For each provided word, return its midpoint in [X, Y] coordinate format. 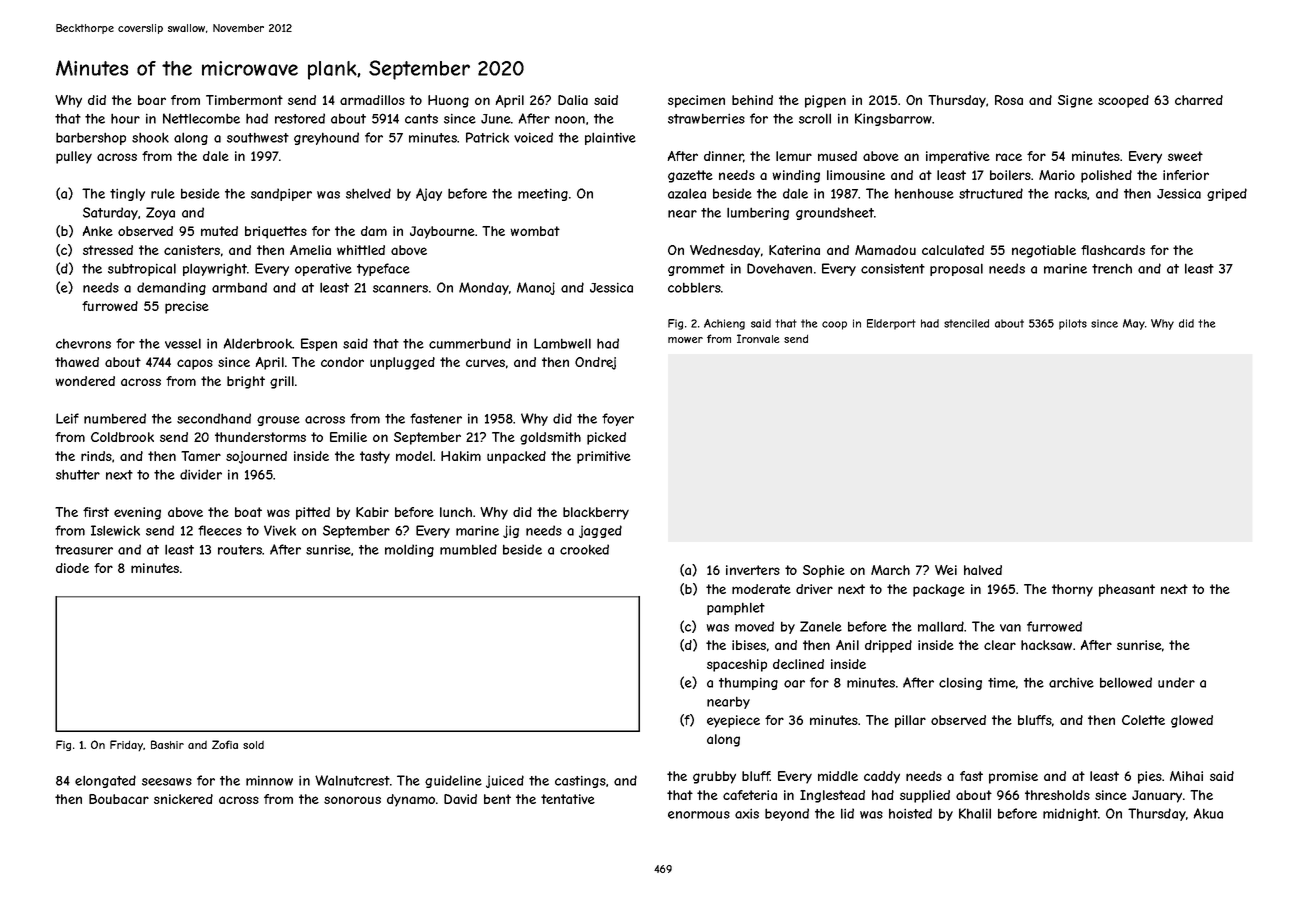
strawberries [706, 118]
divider [201, 474]
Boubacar [119, 799]
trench [1112, 268]
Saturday [110, 213]
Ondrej [595, 363]
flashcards [1113, 250]
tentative [568, 799]
